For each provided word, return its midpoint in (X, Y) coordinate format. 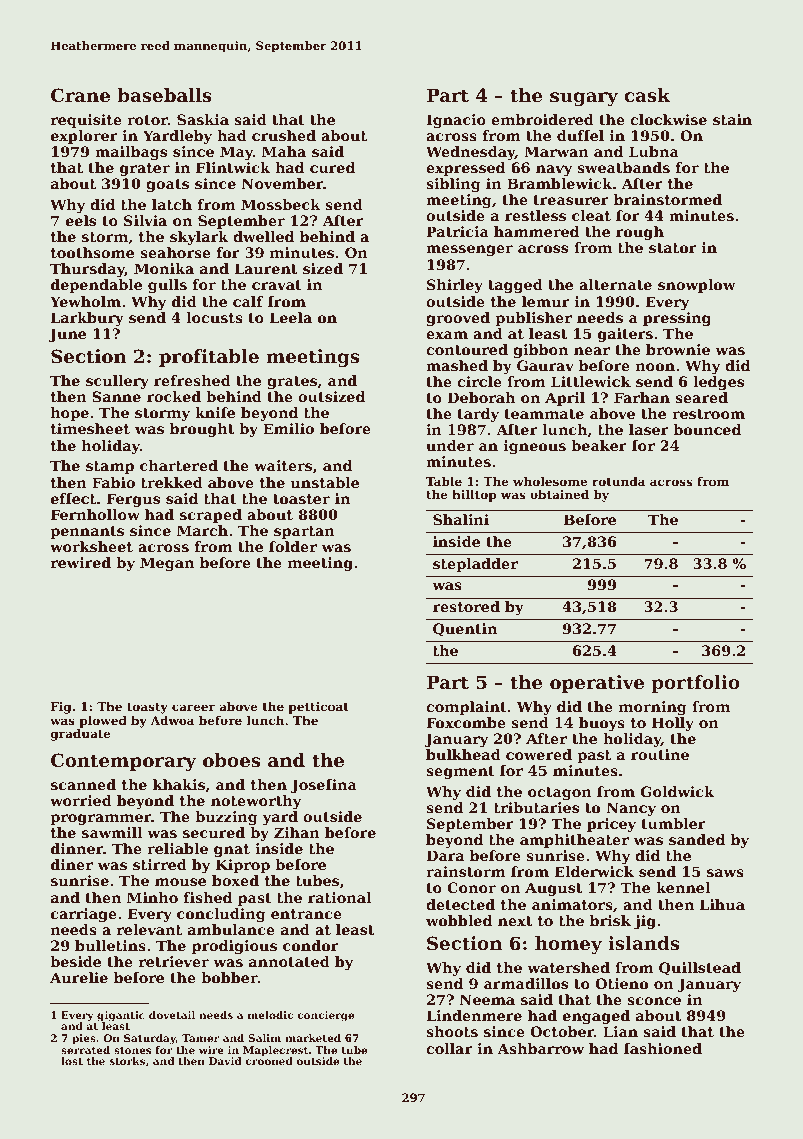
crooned (269, 1061)
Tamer (200, 1038)
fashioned (663, 1048)
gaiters (625, 335)
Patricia (457, 231)
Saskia (203, 119)
